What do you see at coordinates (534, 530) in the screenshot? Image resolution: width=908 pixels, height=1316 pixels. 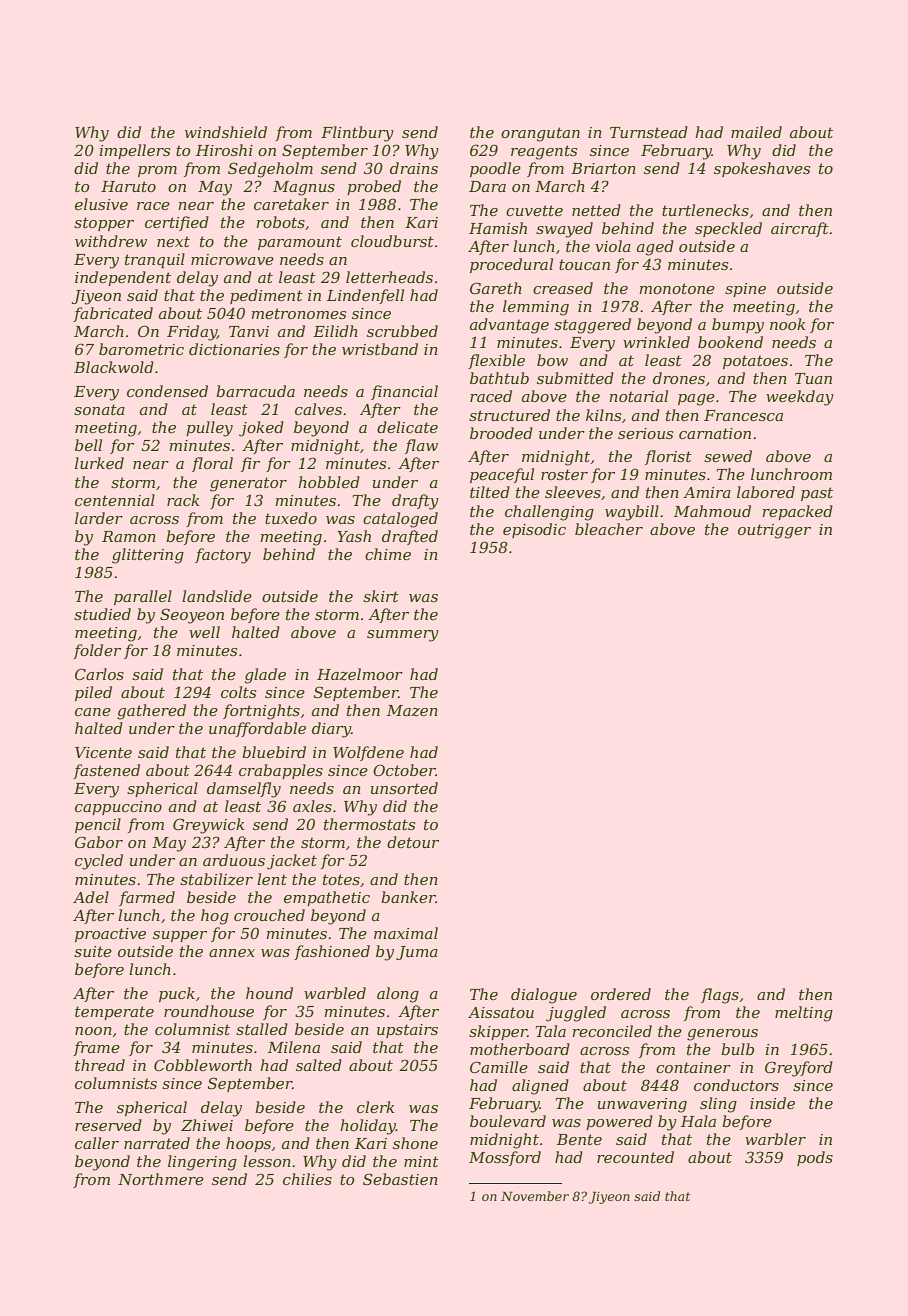 I see `episodic` at bounding box center [534, 530].
